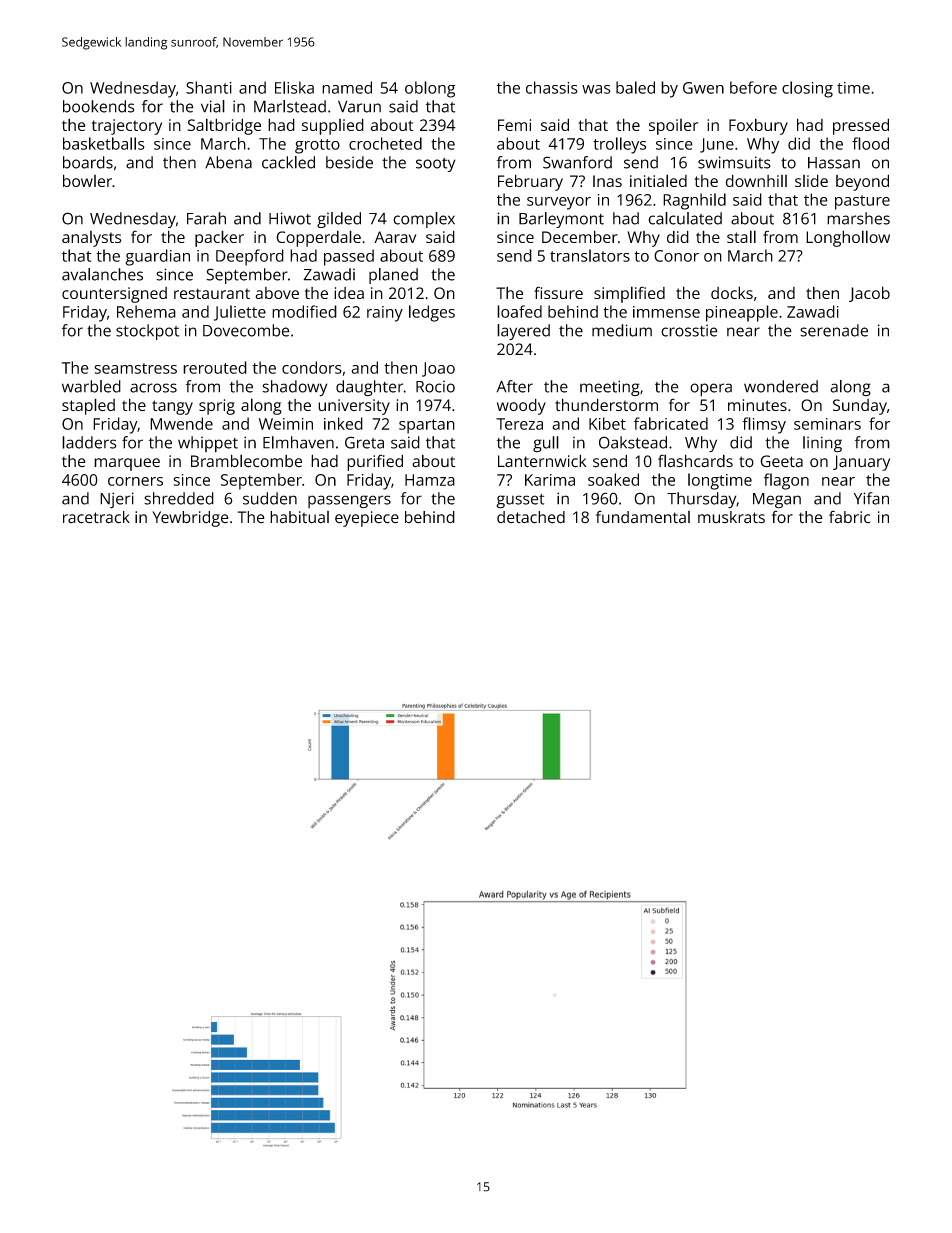  What do you see at coordinates (117, 500) in the image?
I see `Njeri` at bounding box center [117, 500].
